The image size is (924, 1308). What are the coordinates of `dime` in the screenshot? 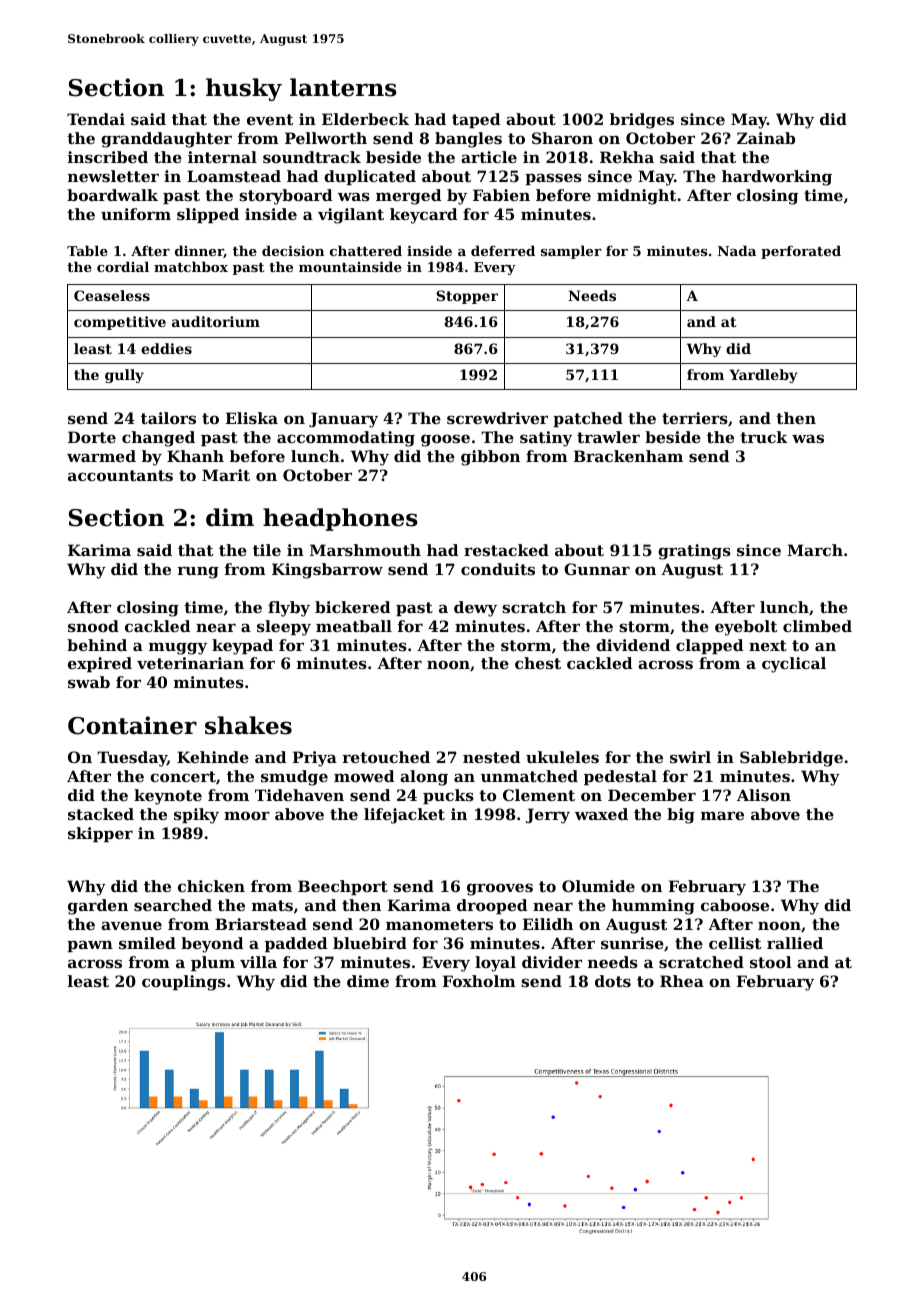 It's located at (368, 981).
